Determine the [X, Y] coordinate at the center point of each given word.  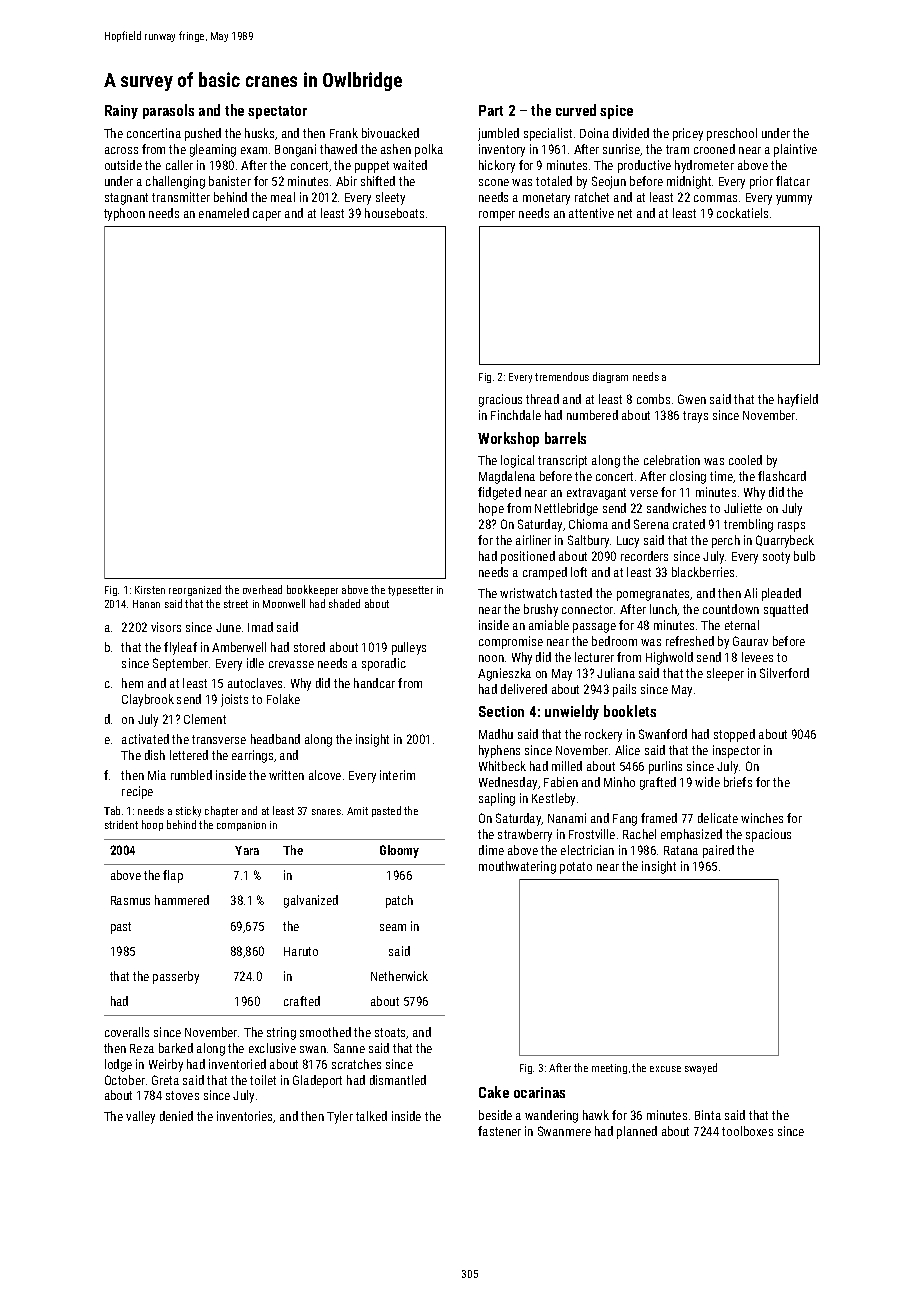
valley [140, 1117]
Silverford [784, 673]
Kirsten [150, 590]
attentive [591, 213]
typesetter [410, 591]
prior [761, 182]
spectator [277, 112]
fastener [499, 1131]
